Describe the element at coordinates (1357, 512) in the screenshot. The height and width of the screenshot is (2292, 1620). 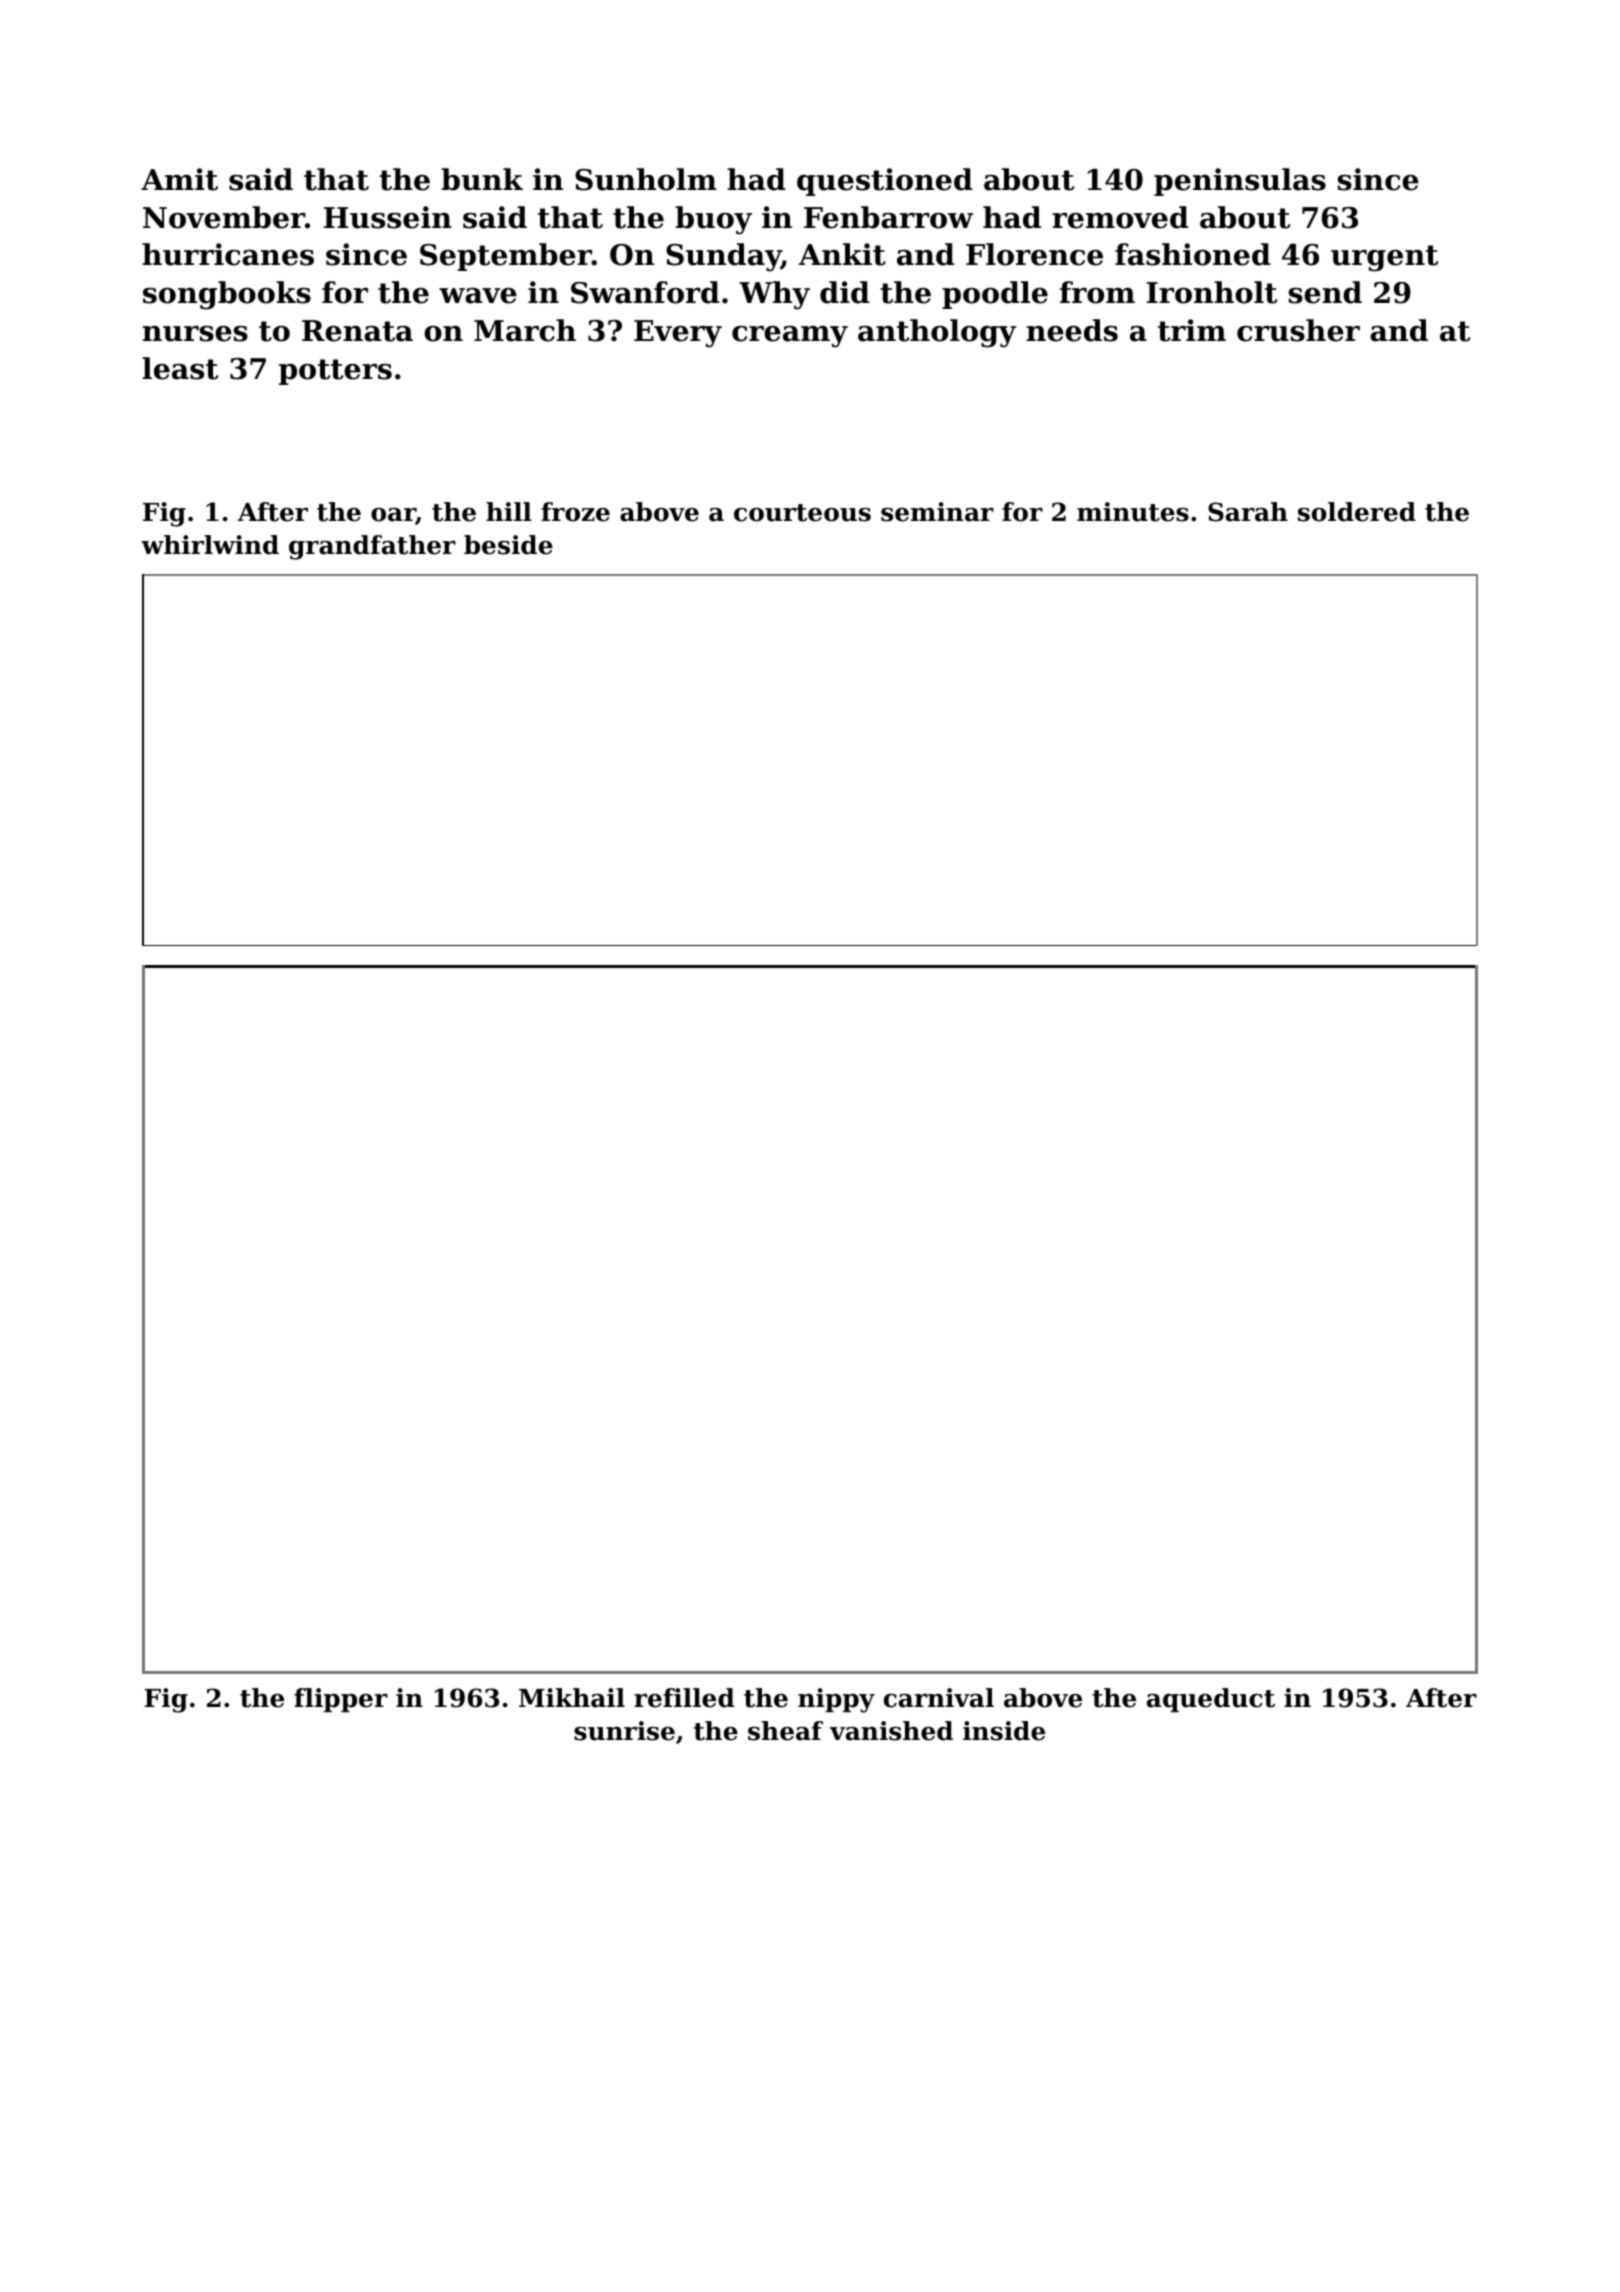
I see `soldered` at that location.
